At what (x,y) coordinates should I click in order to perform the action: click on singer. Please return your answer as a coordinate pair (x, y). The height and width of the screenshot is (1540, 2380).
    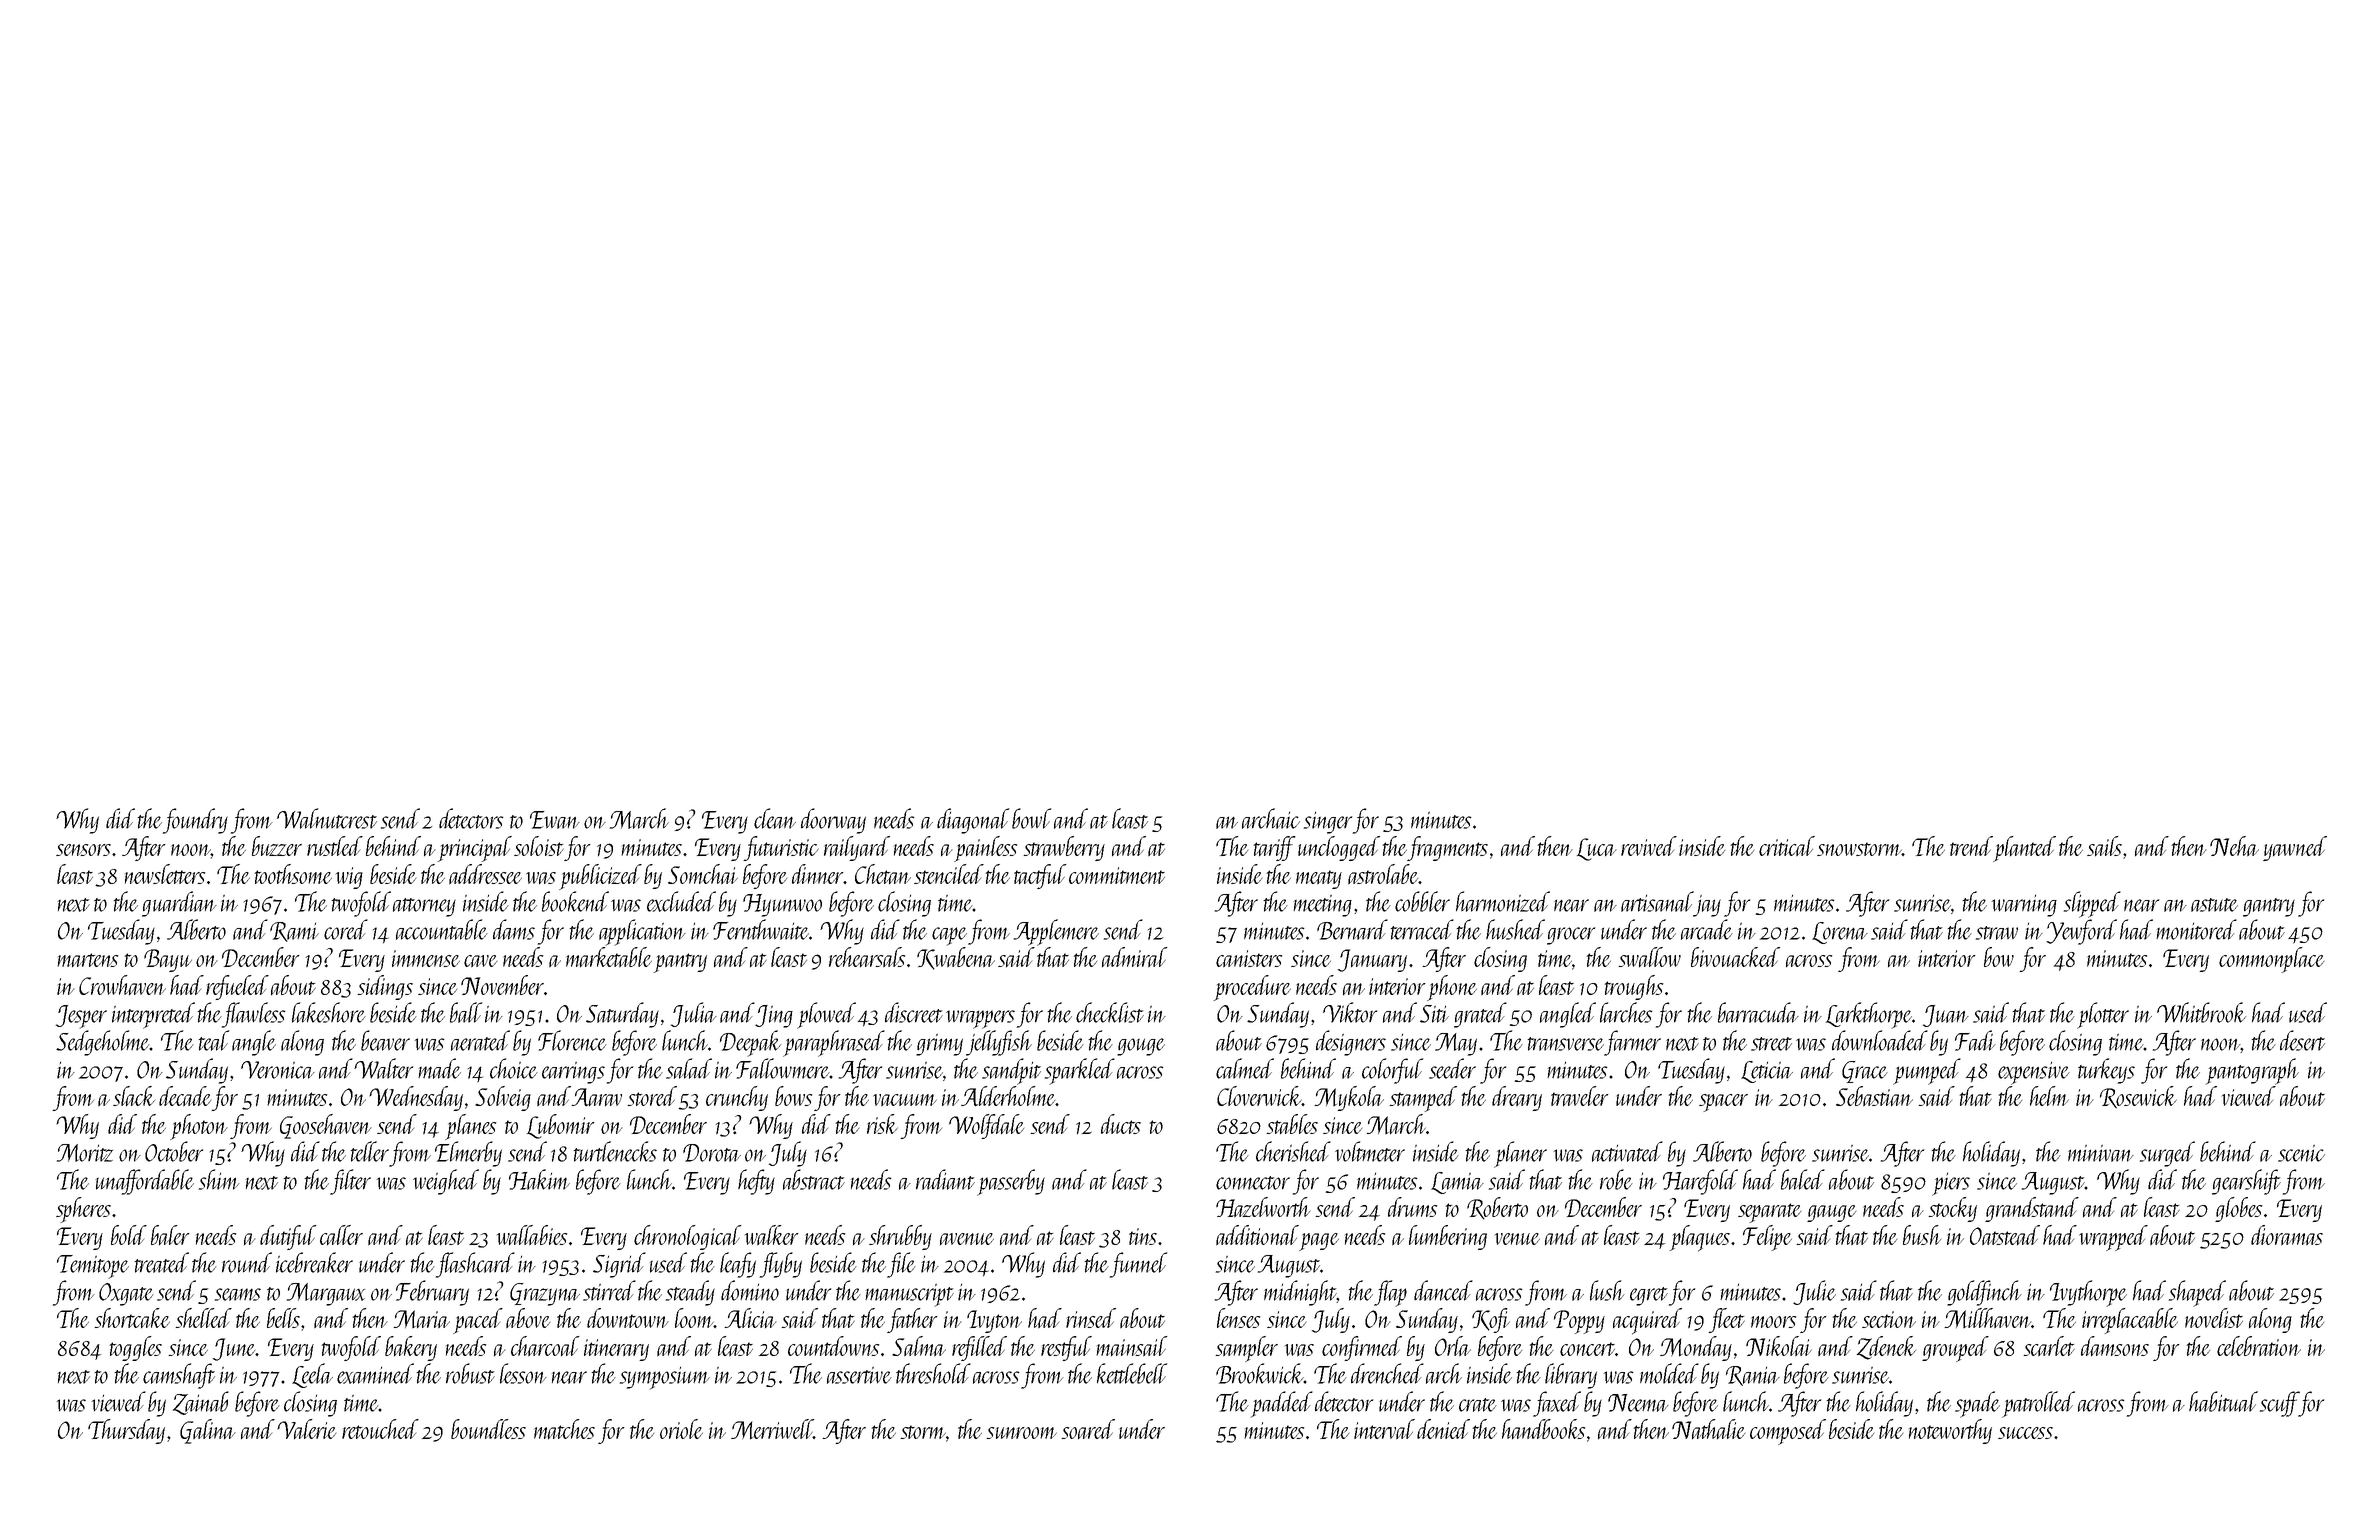
    Looking at the image, I should click on (1328, 823).
